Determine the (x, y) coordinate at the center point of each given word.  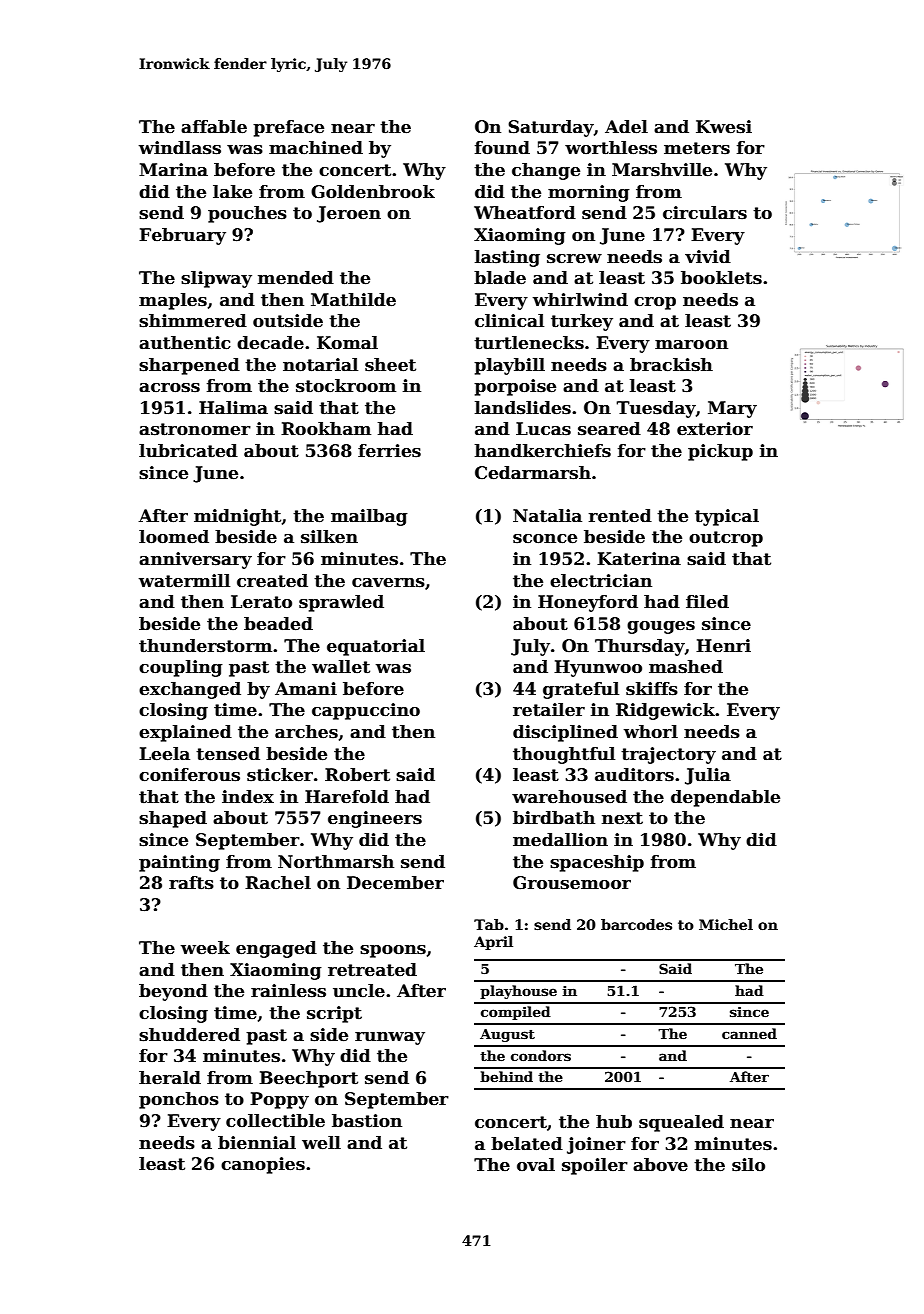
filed (707, 602)
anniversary (195, 560)
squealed (681, 1123)
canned (749, 1033)
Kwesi (724, 127)
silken (329, 537)
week (205, 948)
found (502, 148)
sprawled (341, 603)
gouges (661, 627)
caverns (388, 583)
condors (541, 1055)
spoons (393, 951)
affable (214, 127)
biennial (257, 1143)
